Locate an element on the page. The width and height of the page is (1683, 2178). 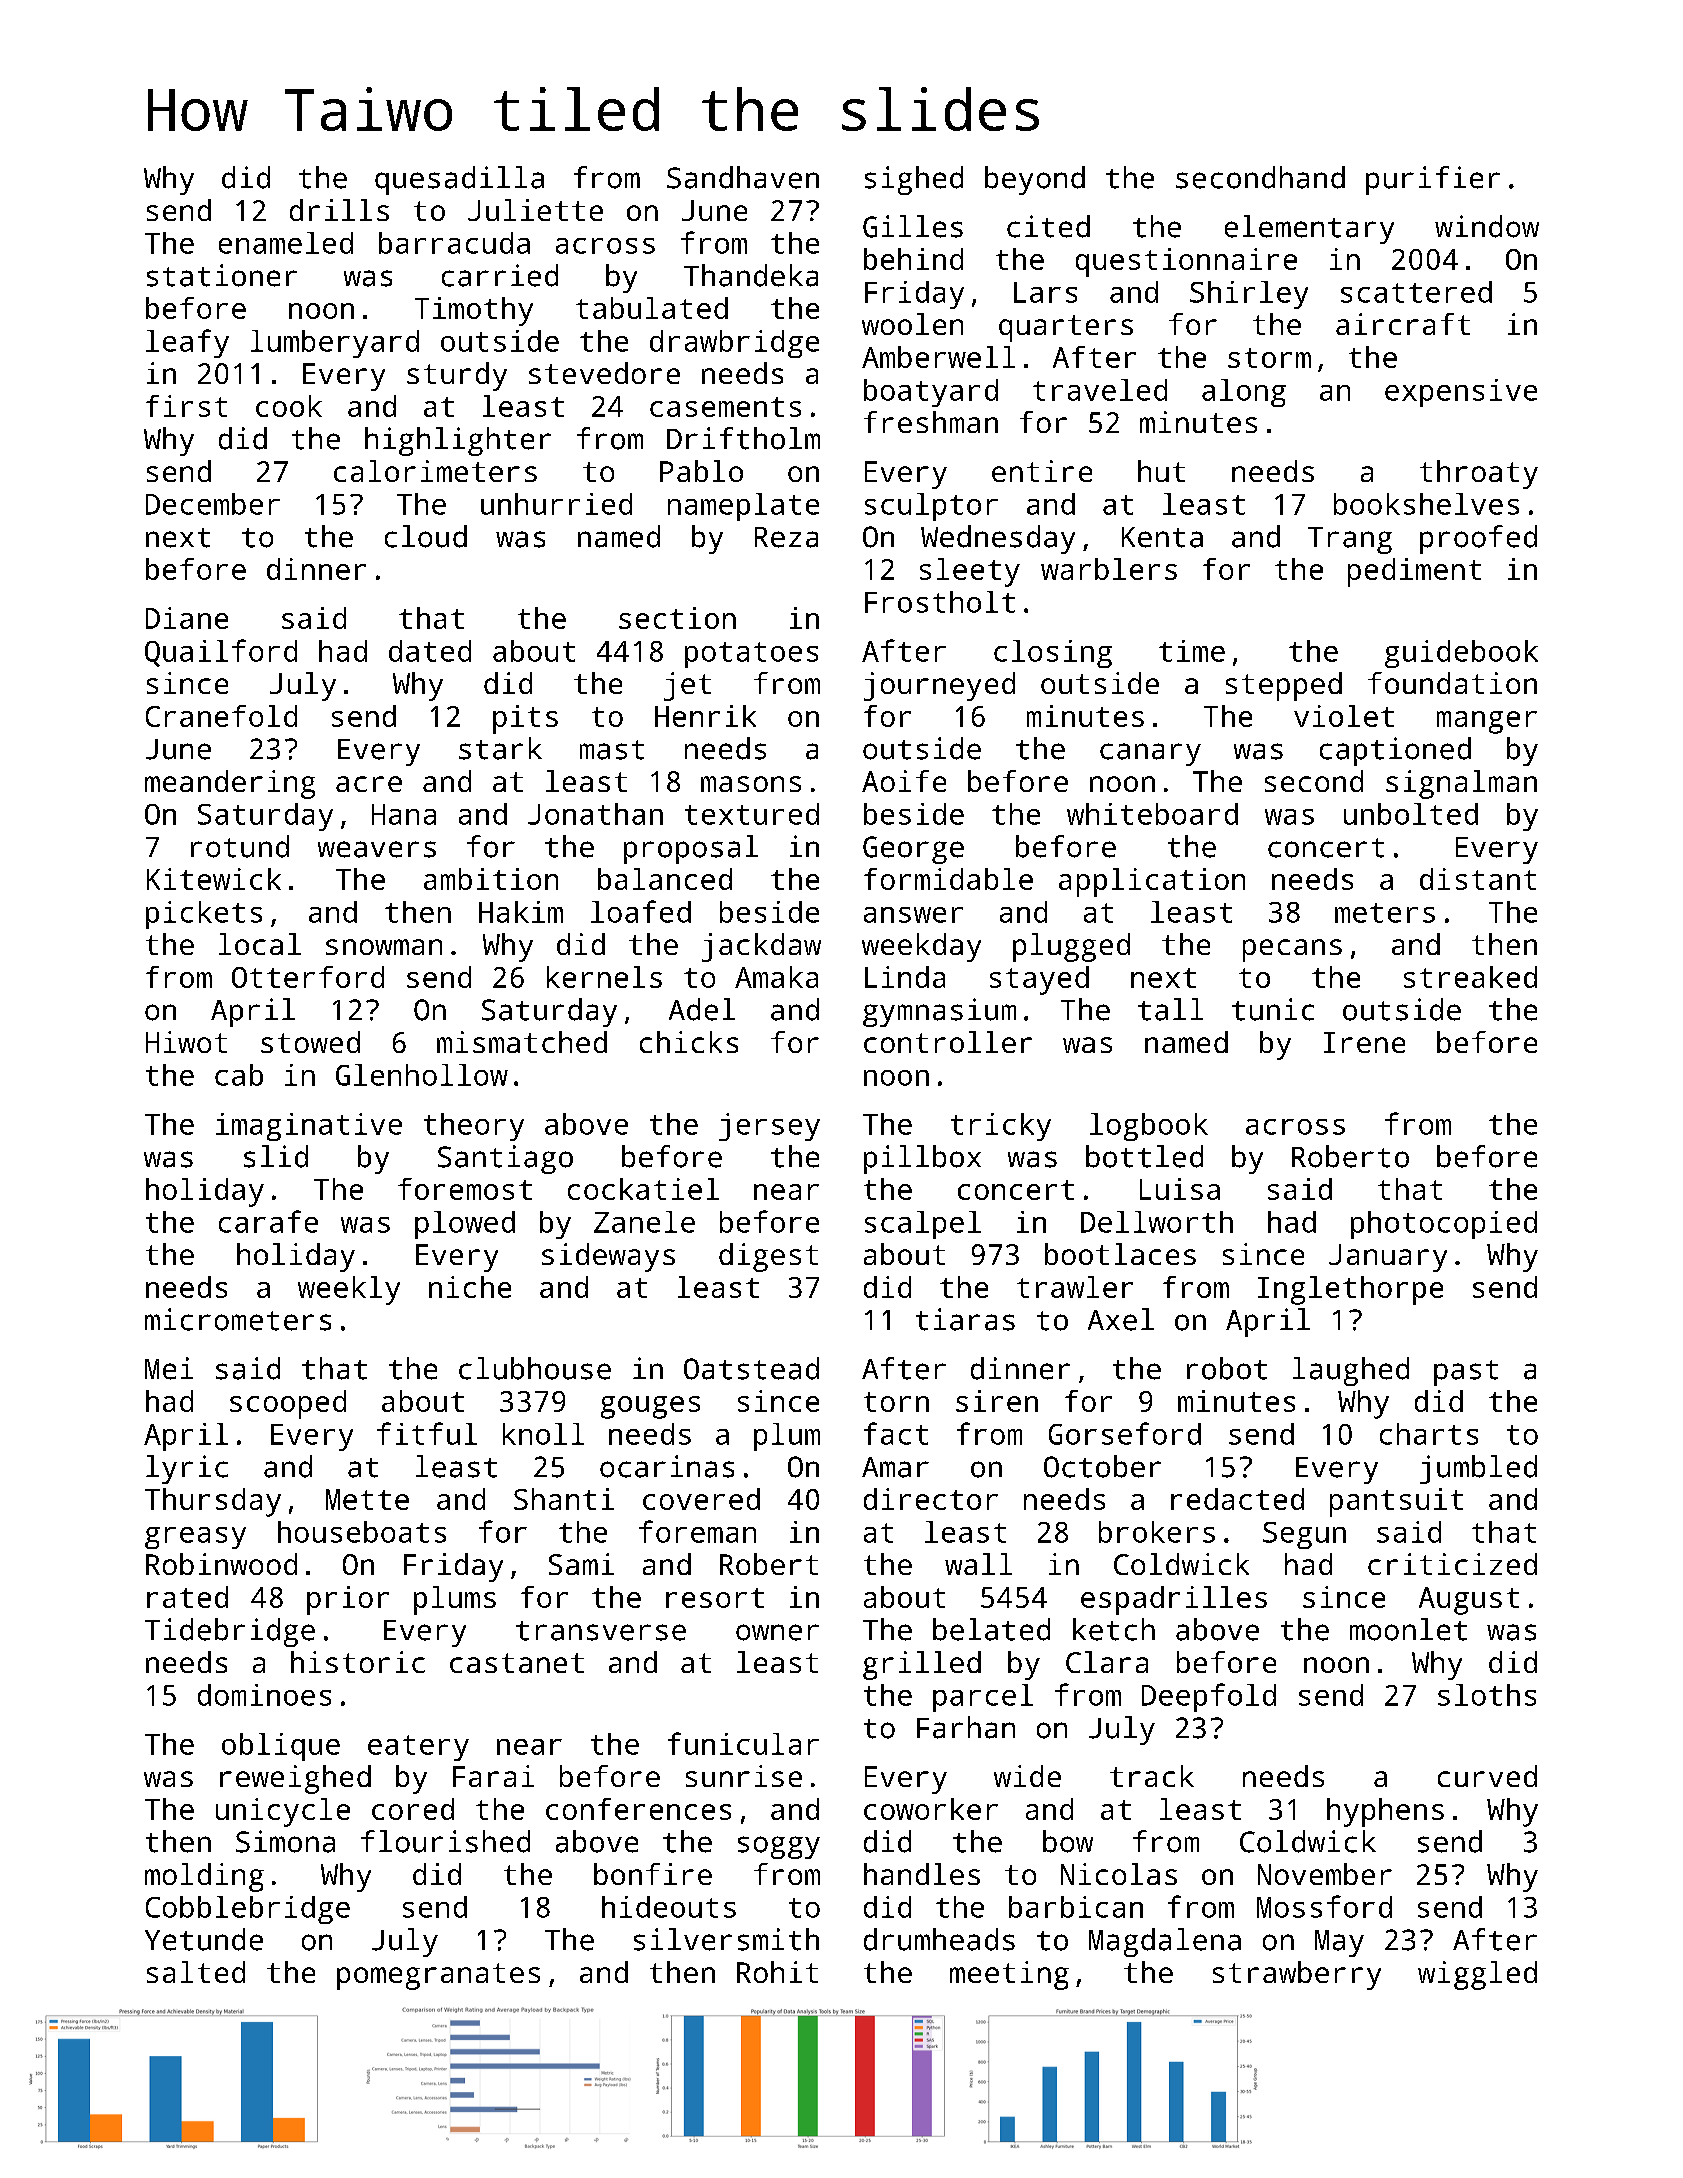
pantsuit is located at coordinates (1396, 1502).
